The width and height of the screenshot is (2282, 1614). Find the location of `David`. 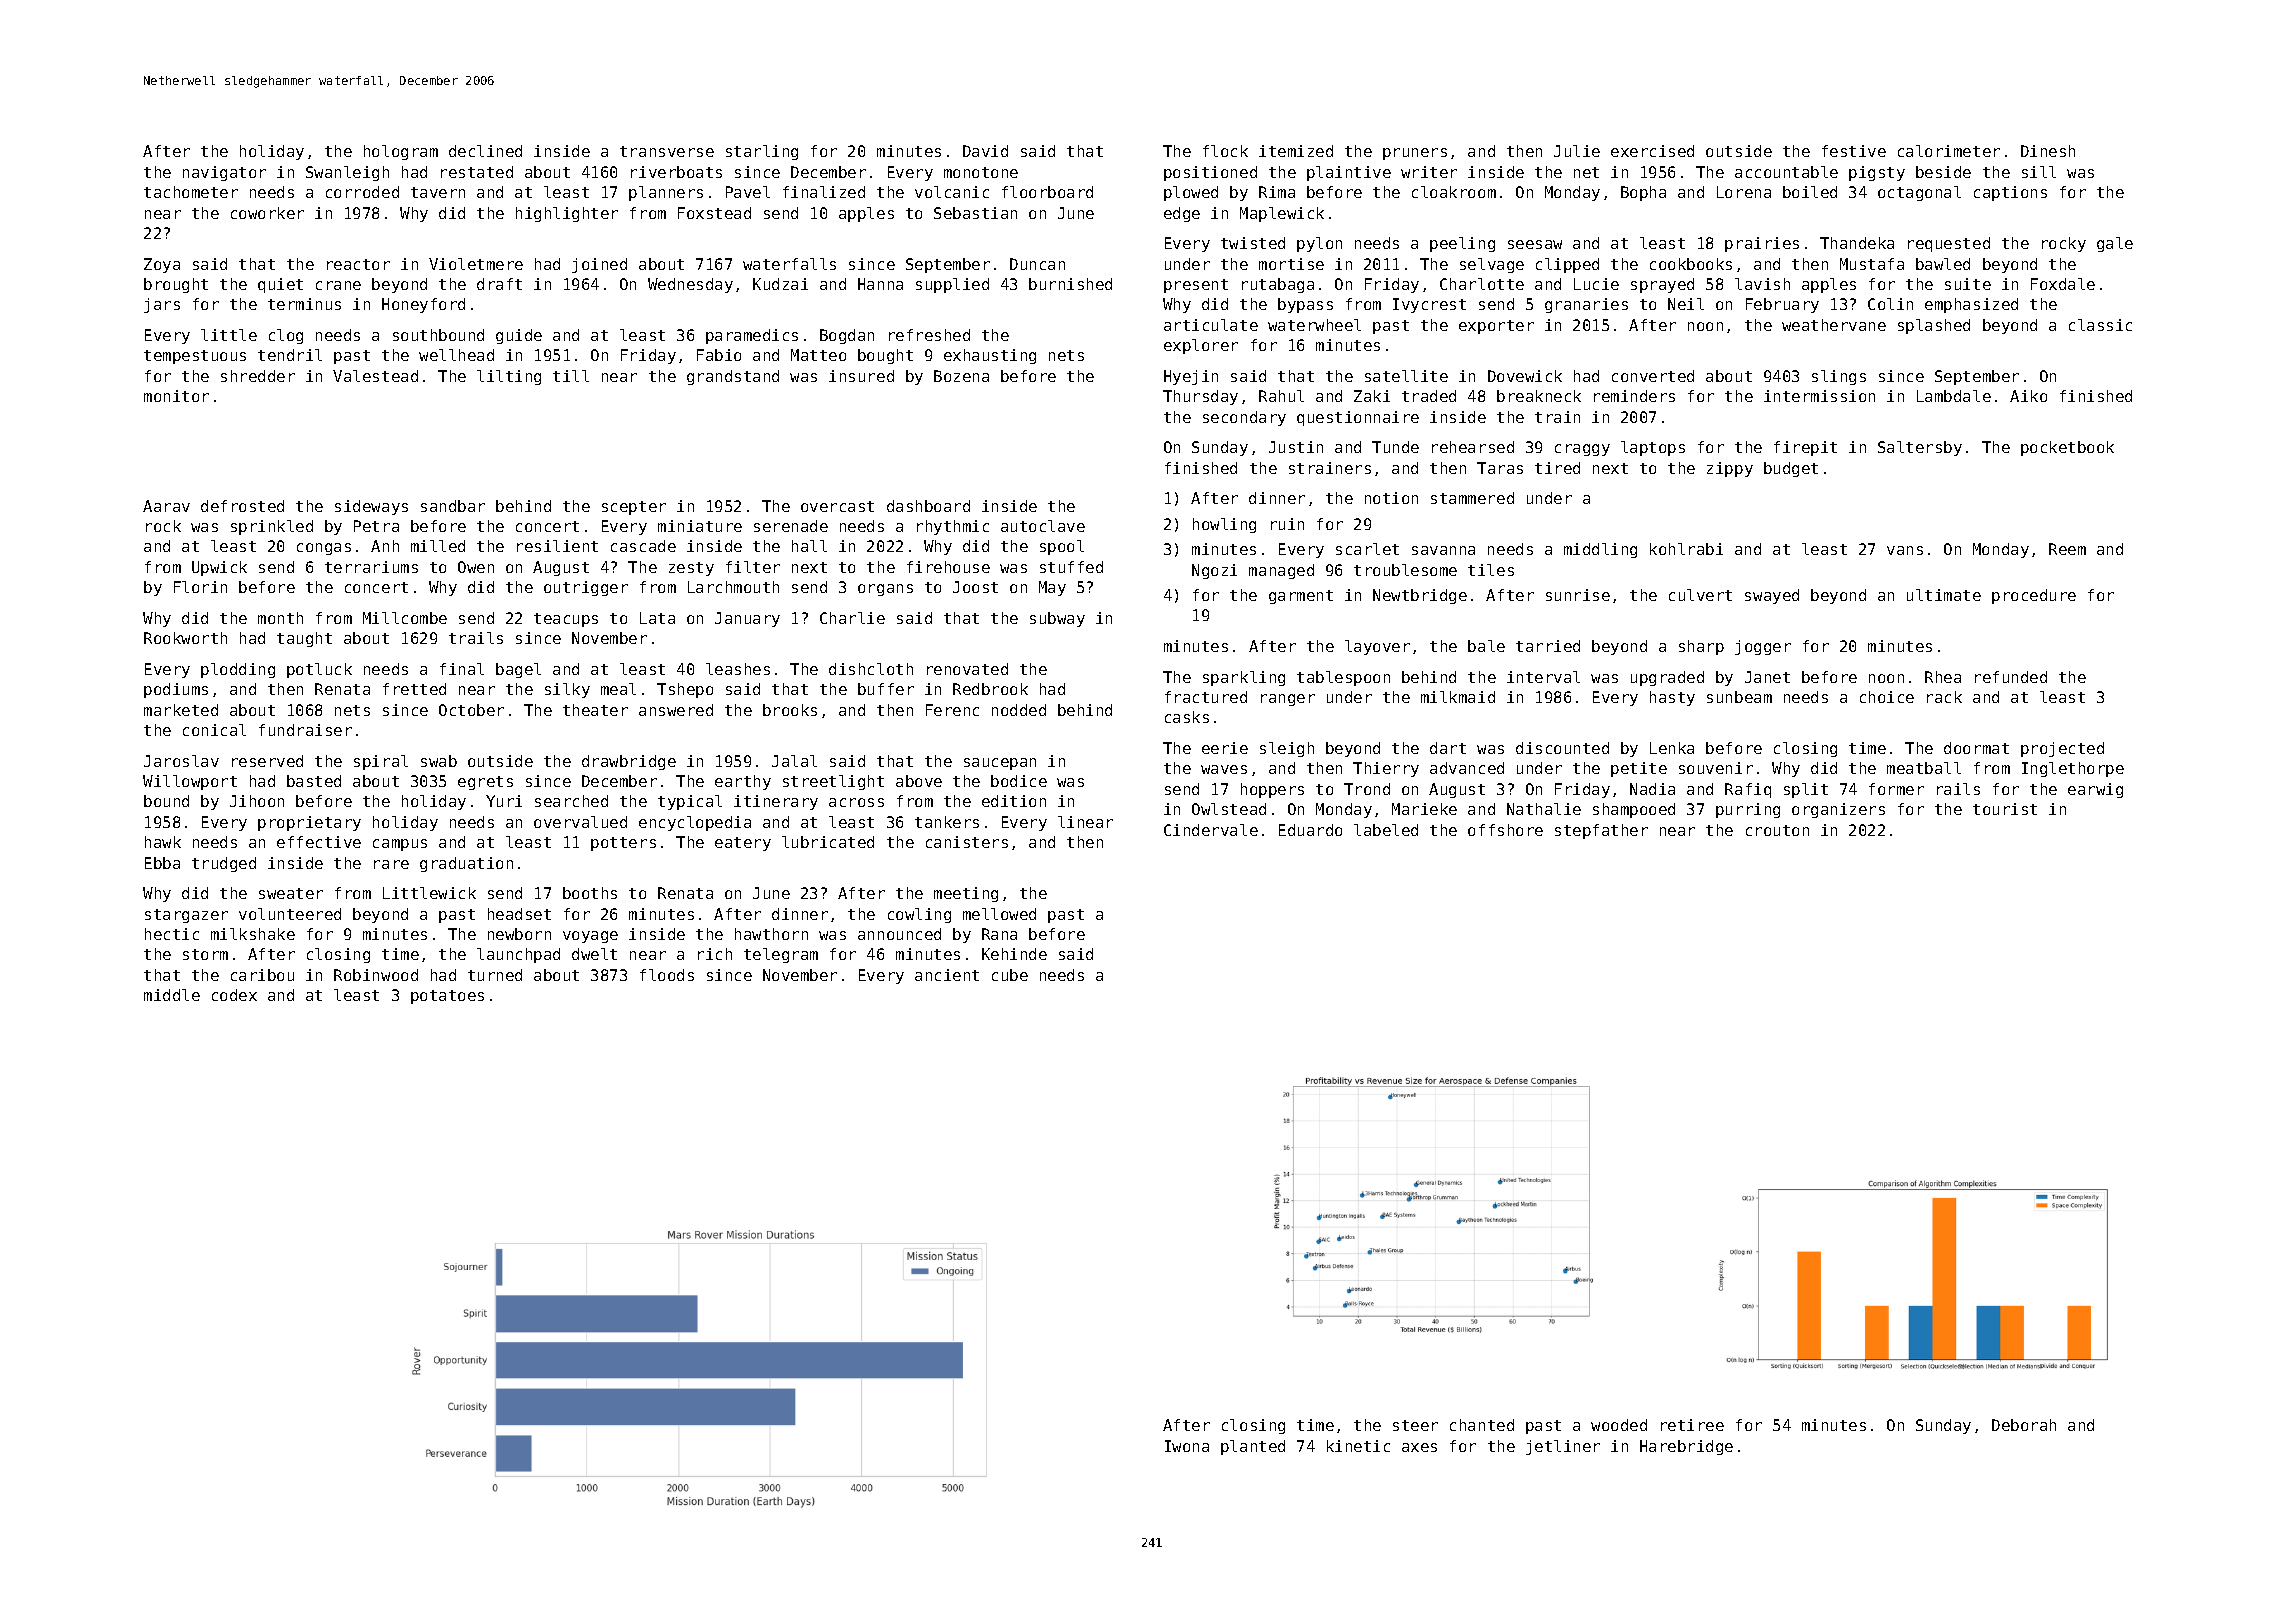

David is located at coordinates (985, 151).
